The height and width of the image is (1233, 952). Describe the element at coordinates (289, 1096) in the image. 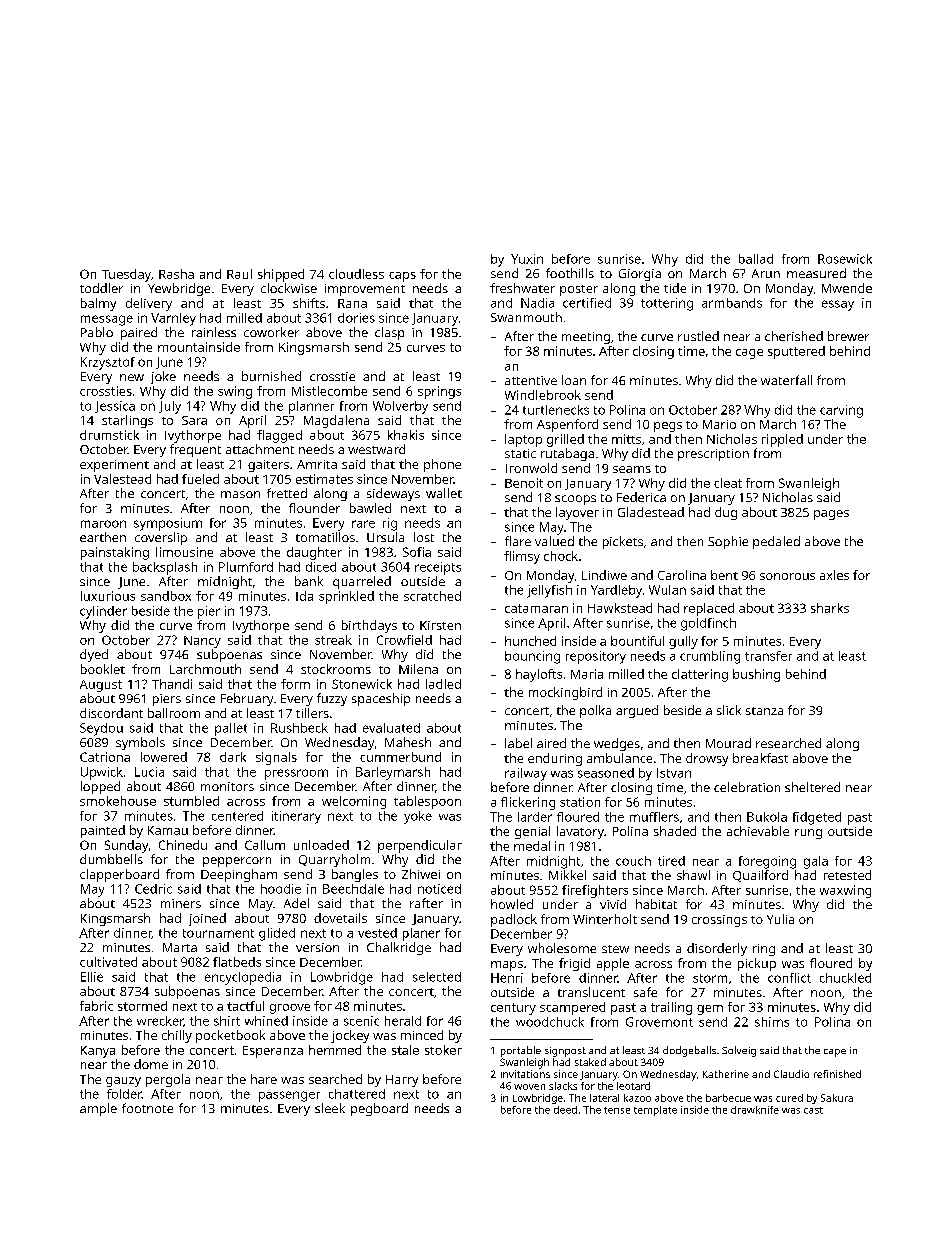

I see `passenger` at that location.
